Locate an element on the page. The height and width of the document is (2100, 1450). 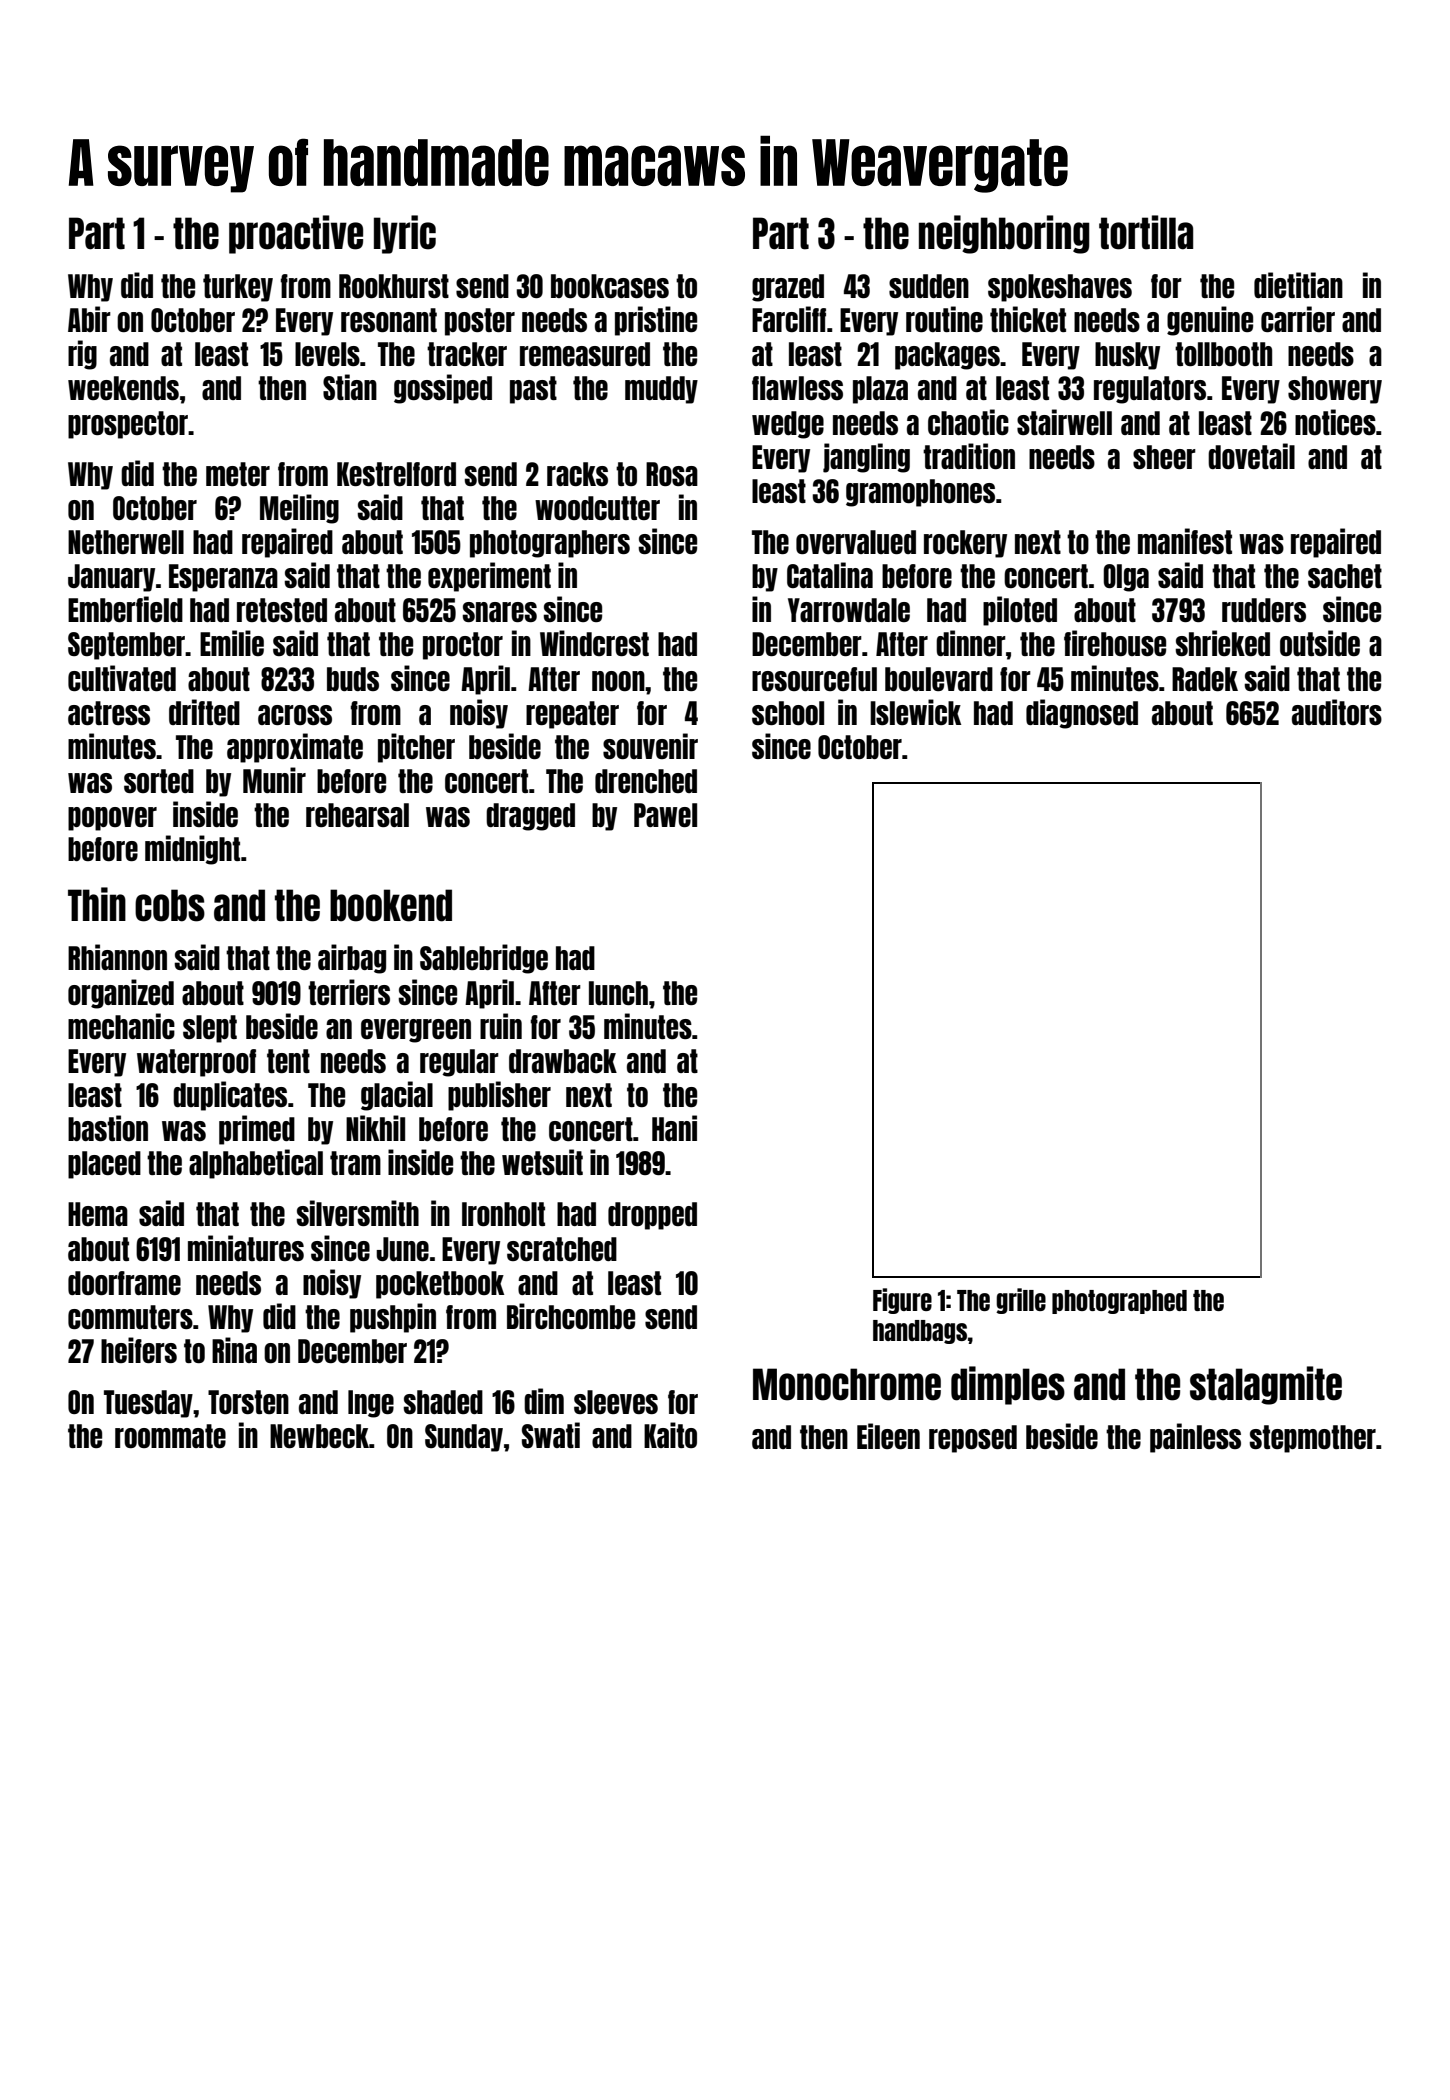
diagnosed is located at coordinates (1082, 714).
